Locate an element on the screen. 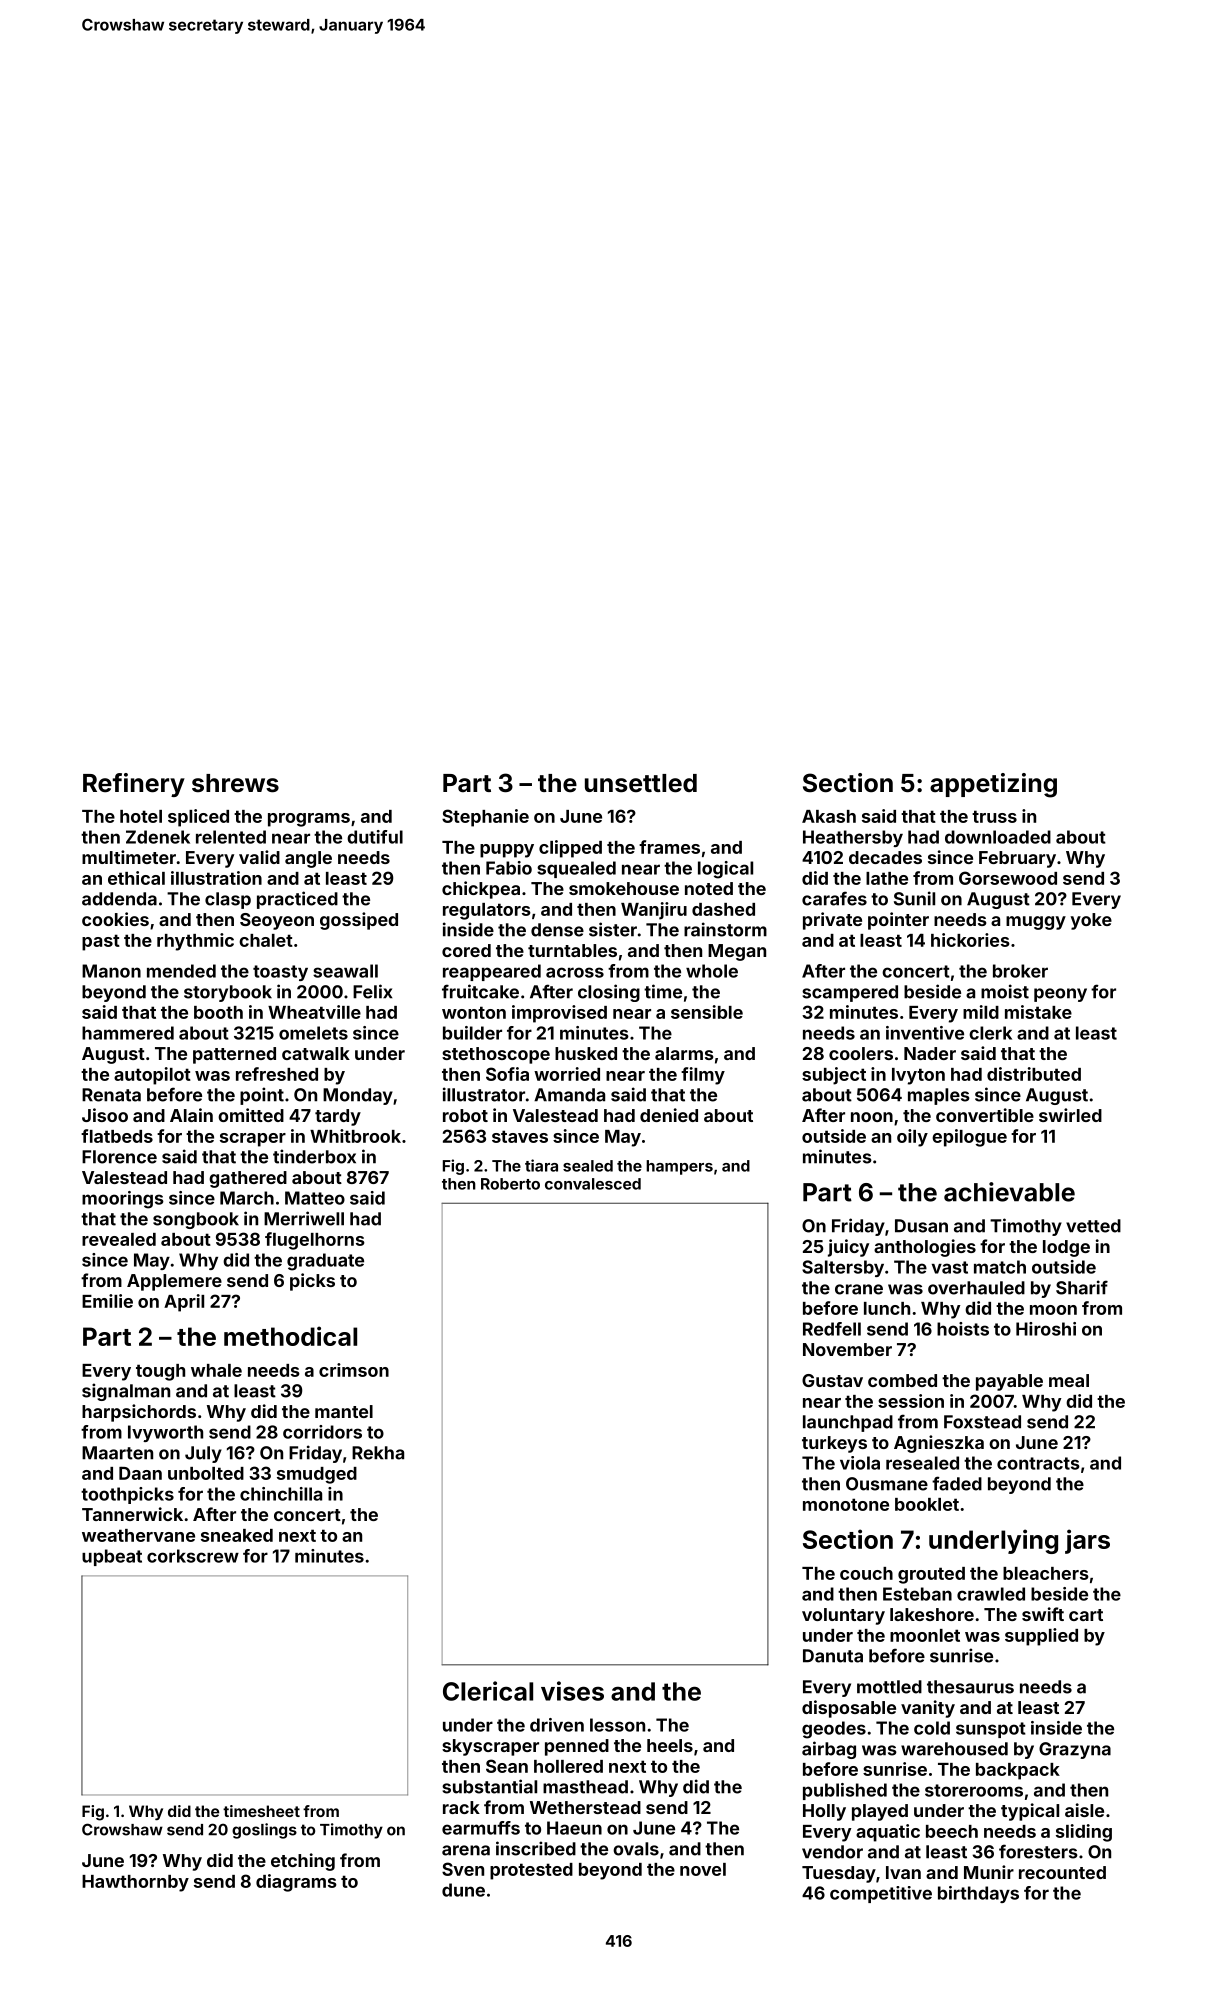 The height and width of the screenshot is (1992, 1210). juicy is located at coordinates (848, 1248).
